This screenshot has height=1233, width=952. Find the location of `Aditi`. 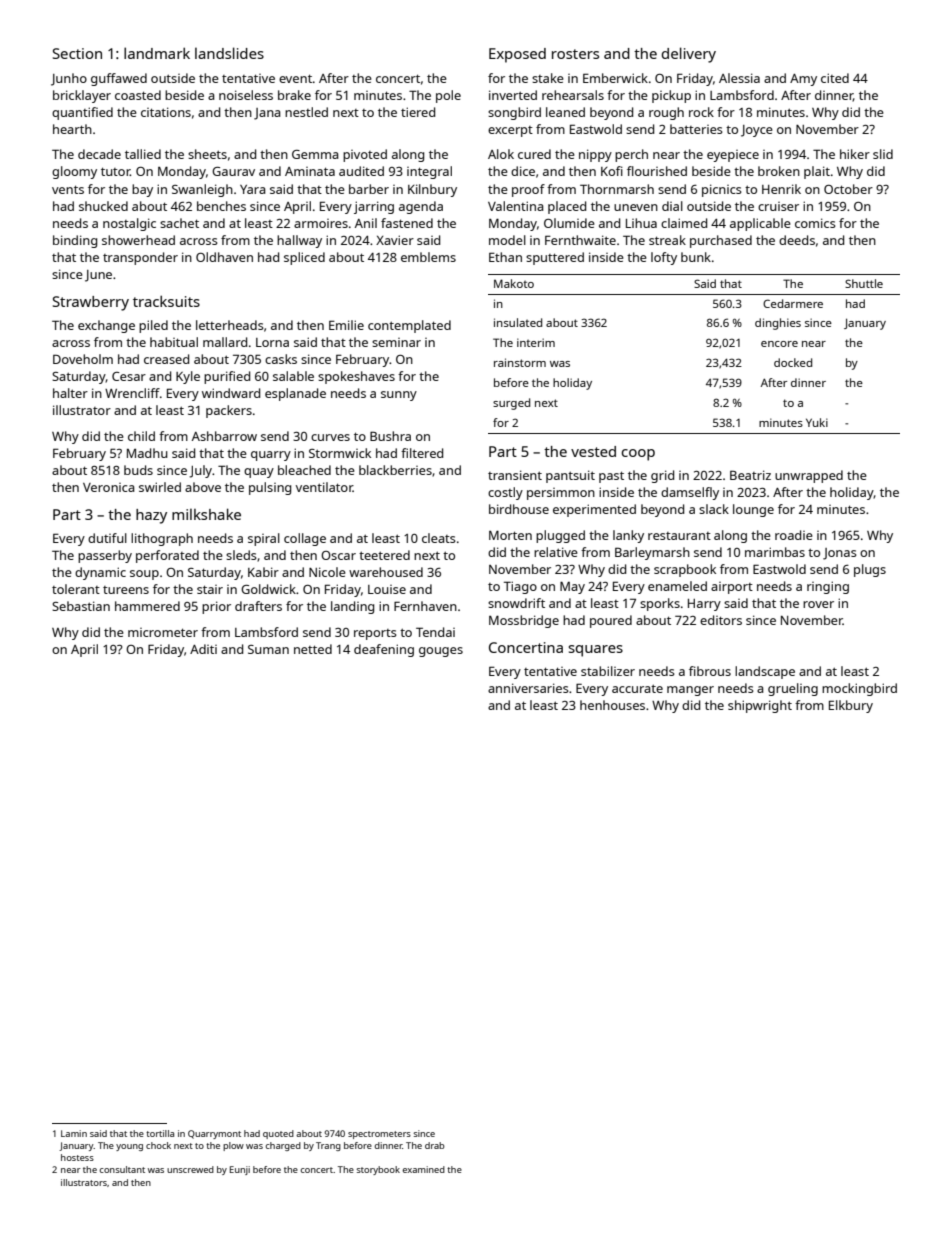

Aditi is located at coordinates (203, 649).
